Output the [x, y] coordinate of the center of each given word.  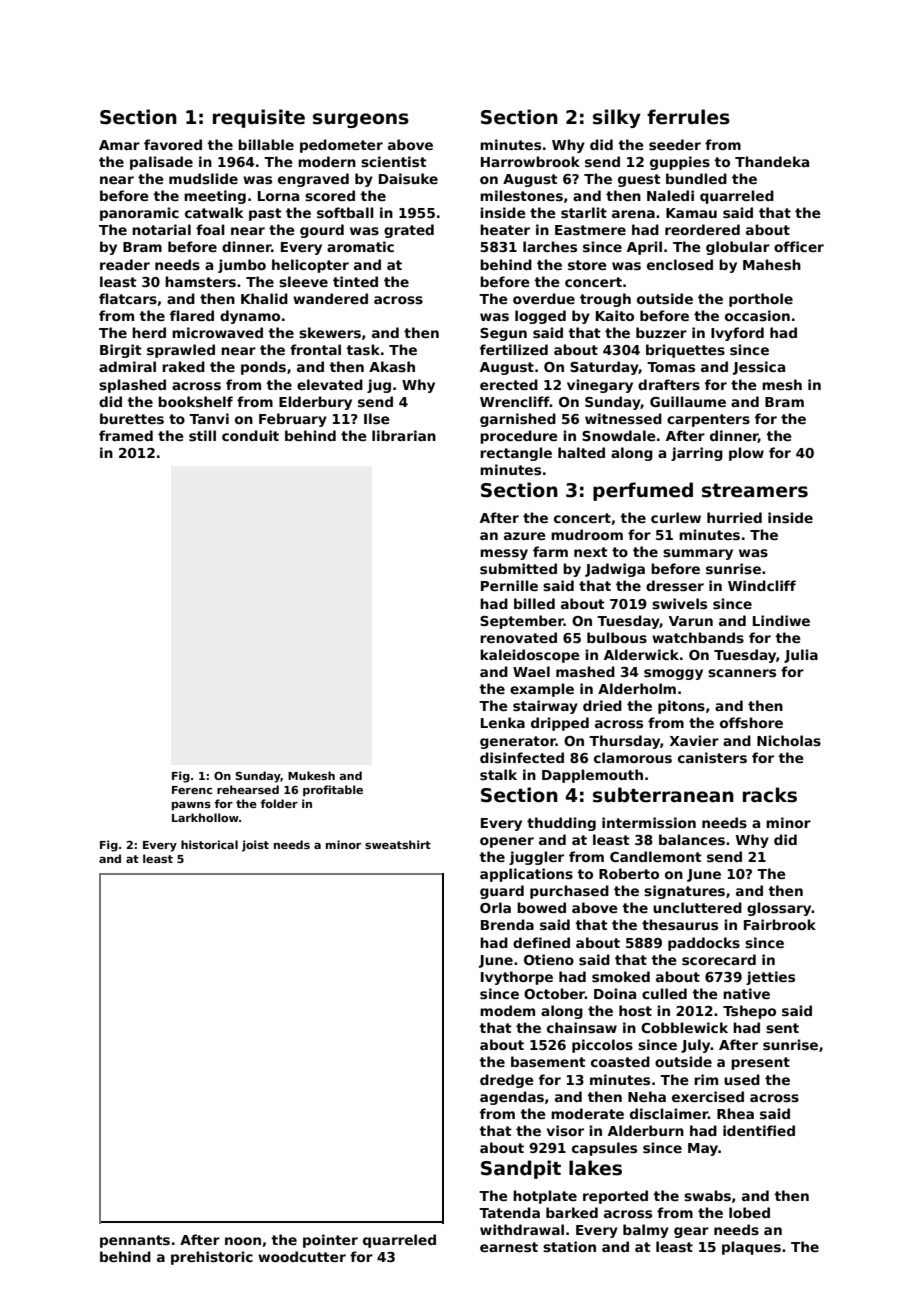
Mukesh [311, 775]
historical [209, 844]
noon [243, 1241]
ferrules [688, 117]
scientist [394, 161]
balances [692, 839]
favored [173, 144]
